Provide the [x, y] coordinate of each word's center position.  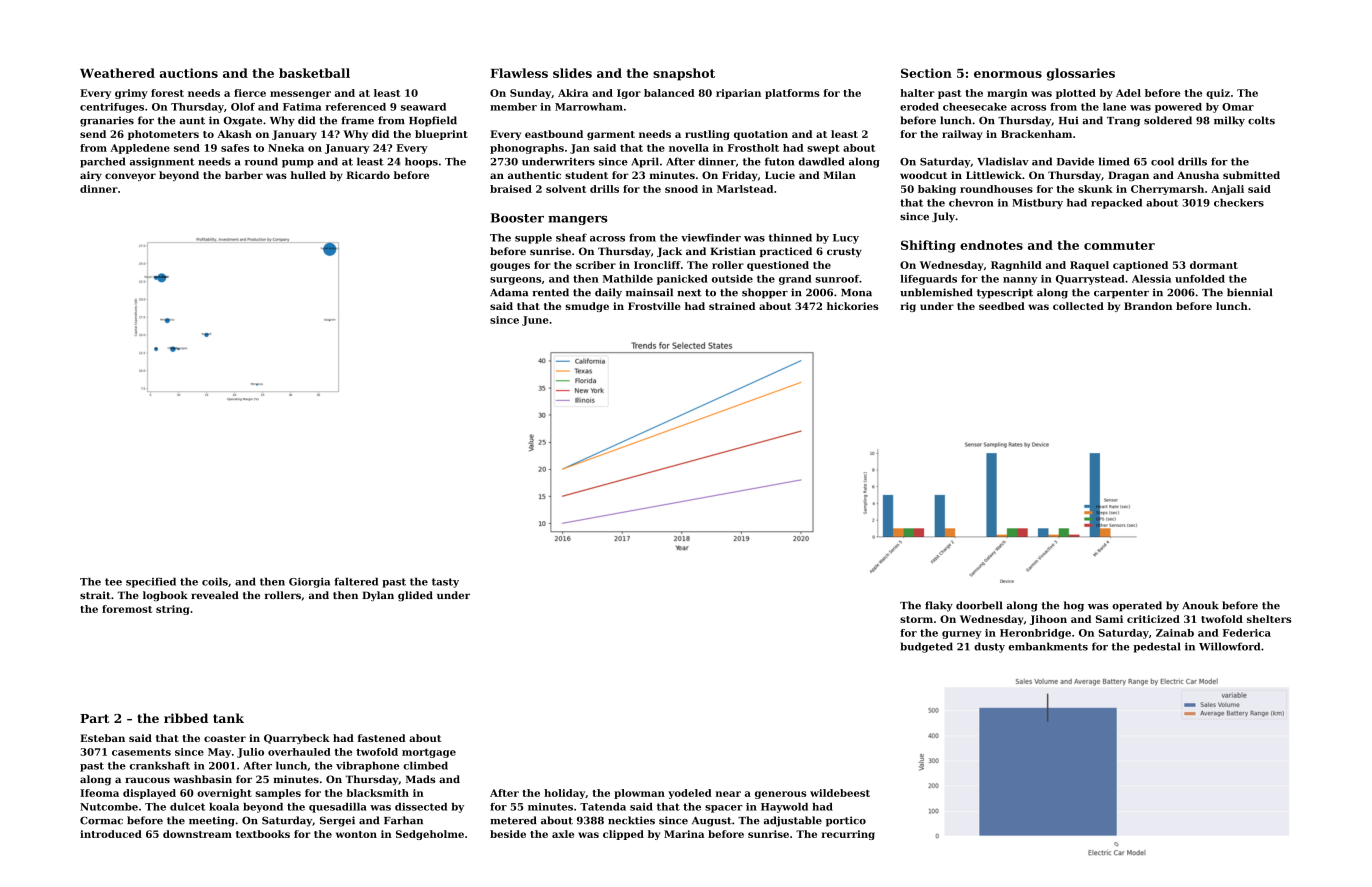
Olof [243, 107]
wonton [356, 834]
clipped [623, 835]
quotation [761, 135]
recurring [848, 835]
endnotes [991, 245]
